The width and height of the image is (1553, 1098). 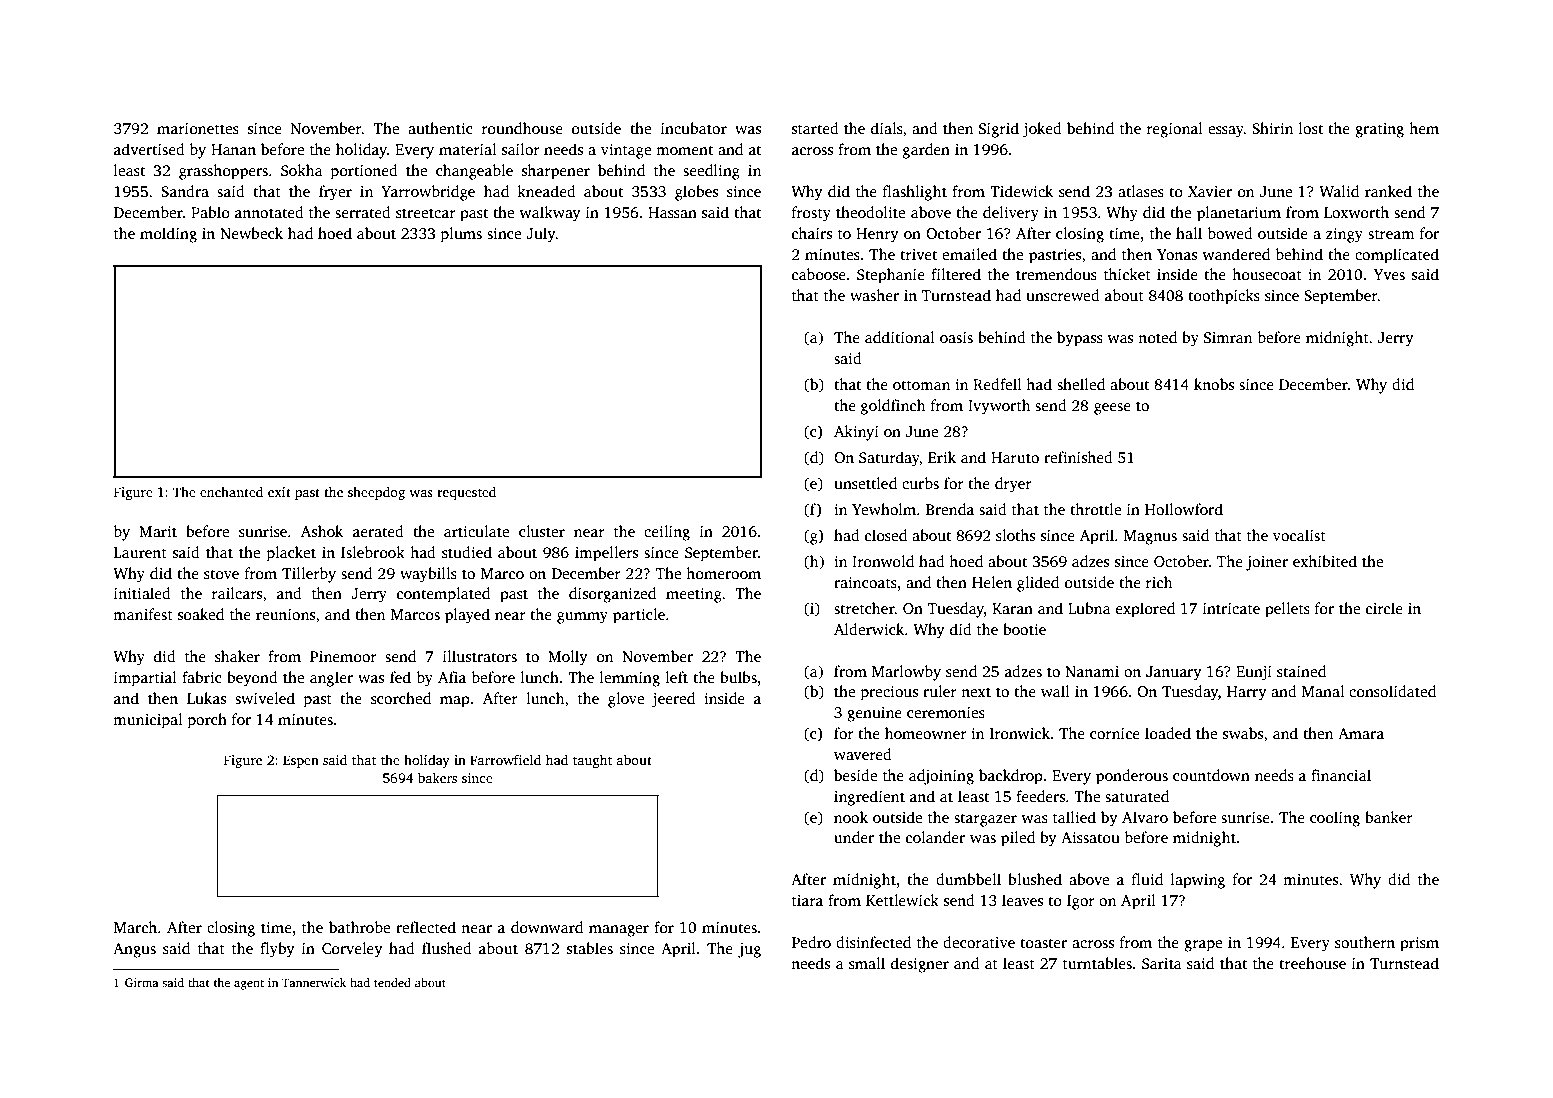 What do you see at coordinates (812, 233) in the image?
I see `chairs` at bounding box center [812, 233].
